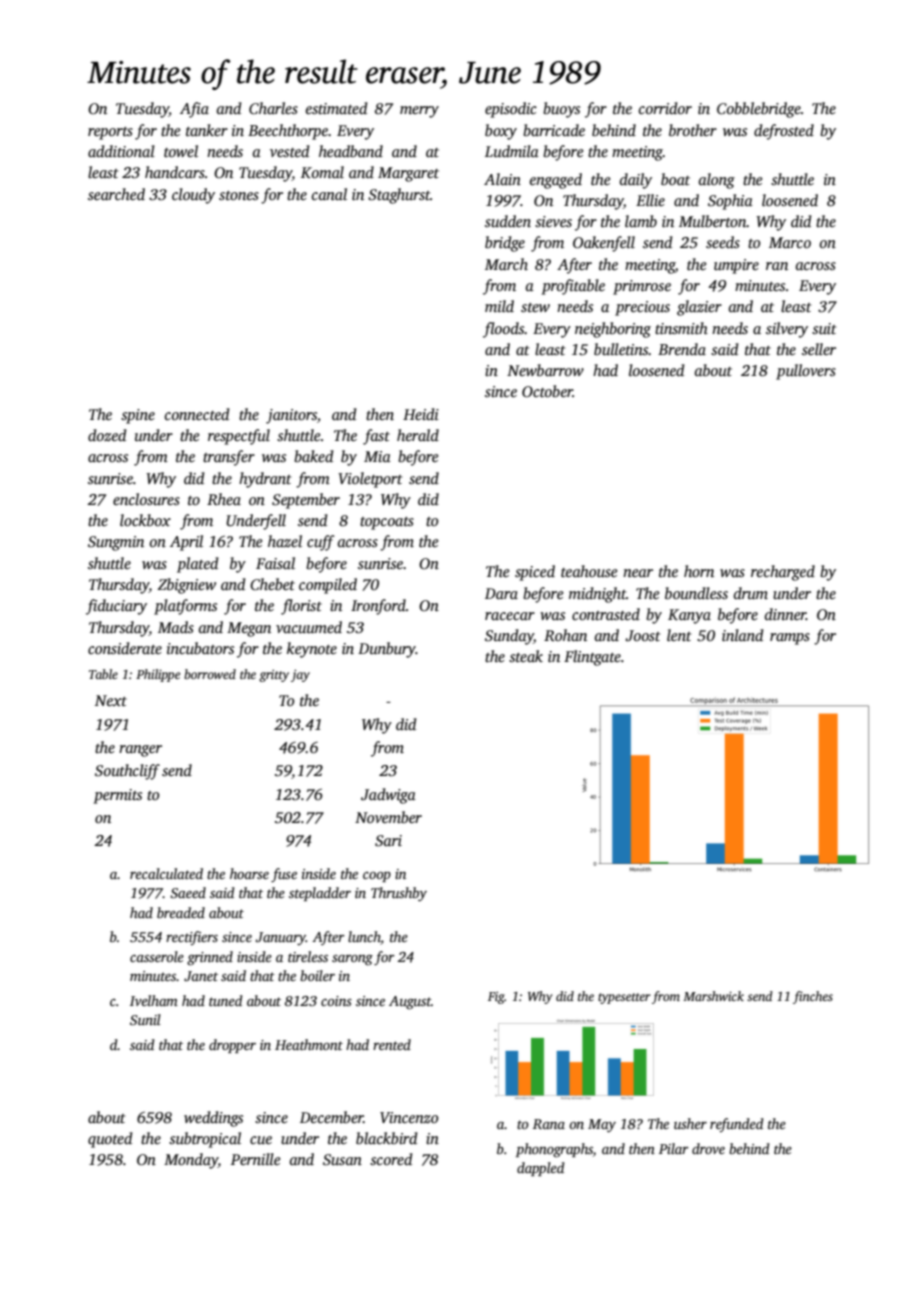  Describe the element at coordinates (784, 132) in the screenshot. I see `defrosted` at that location.
